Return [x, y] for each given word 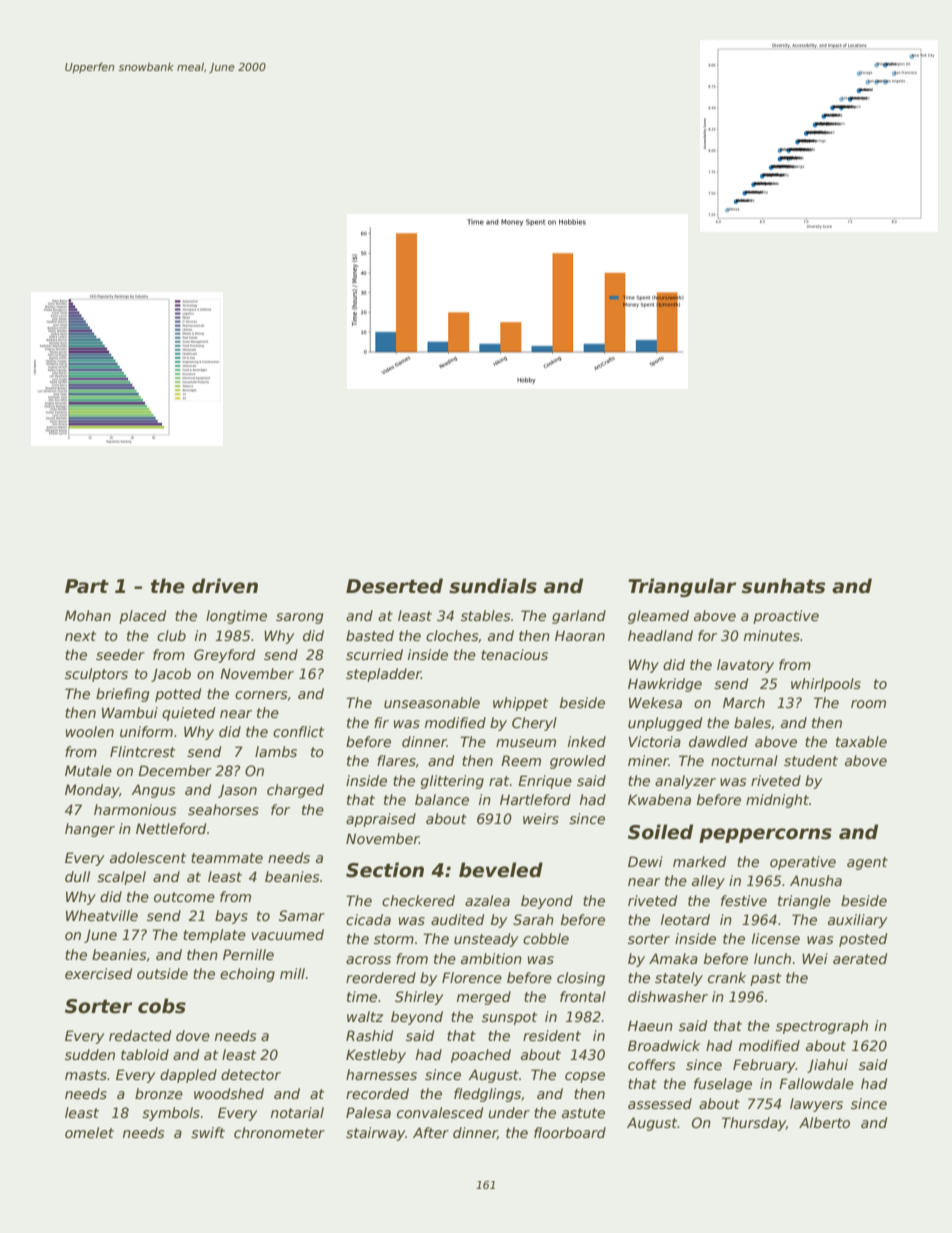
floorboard [570, 1132]
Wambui [130, 712]
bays [231, 917]
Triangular [682, 587]
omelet [89, 1132]
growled [578, 762]
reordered [381, 977]
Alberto [824, 1122]
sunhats [783, 586]
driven [225, 586]
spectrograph [822, 1027]
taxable [861, 741]
